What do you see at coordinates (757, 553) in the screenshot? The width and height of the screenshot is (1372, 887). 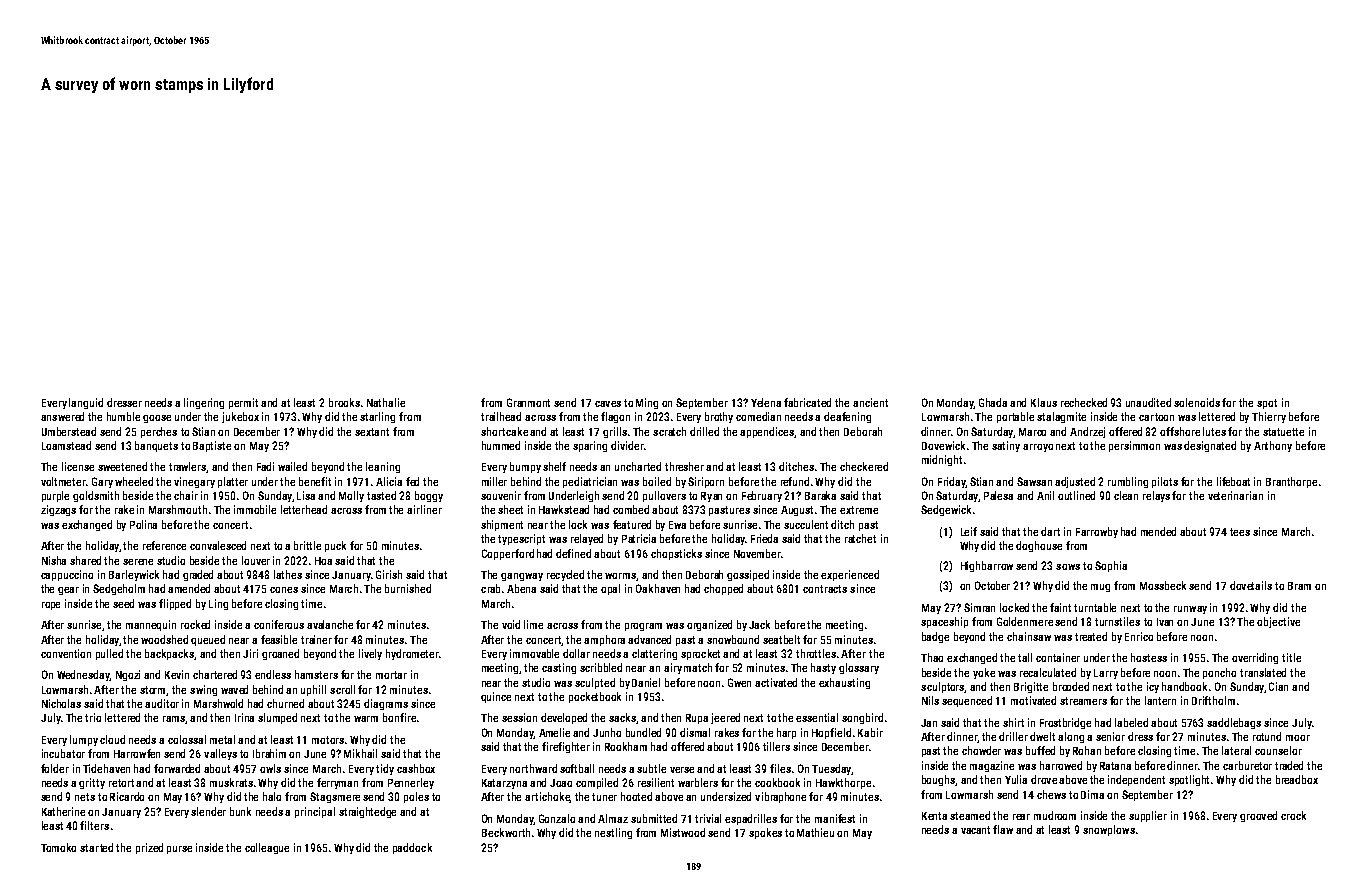 I see `November` at bounding box center [757, 553].
